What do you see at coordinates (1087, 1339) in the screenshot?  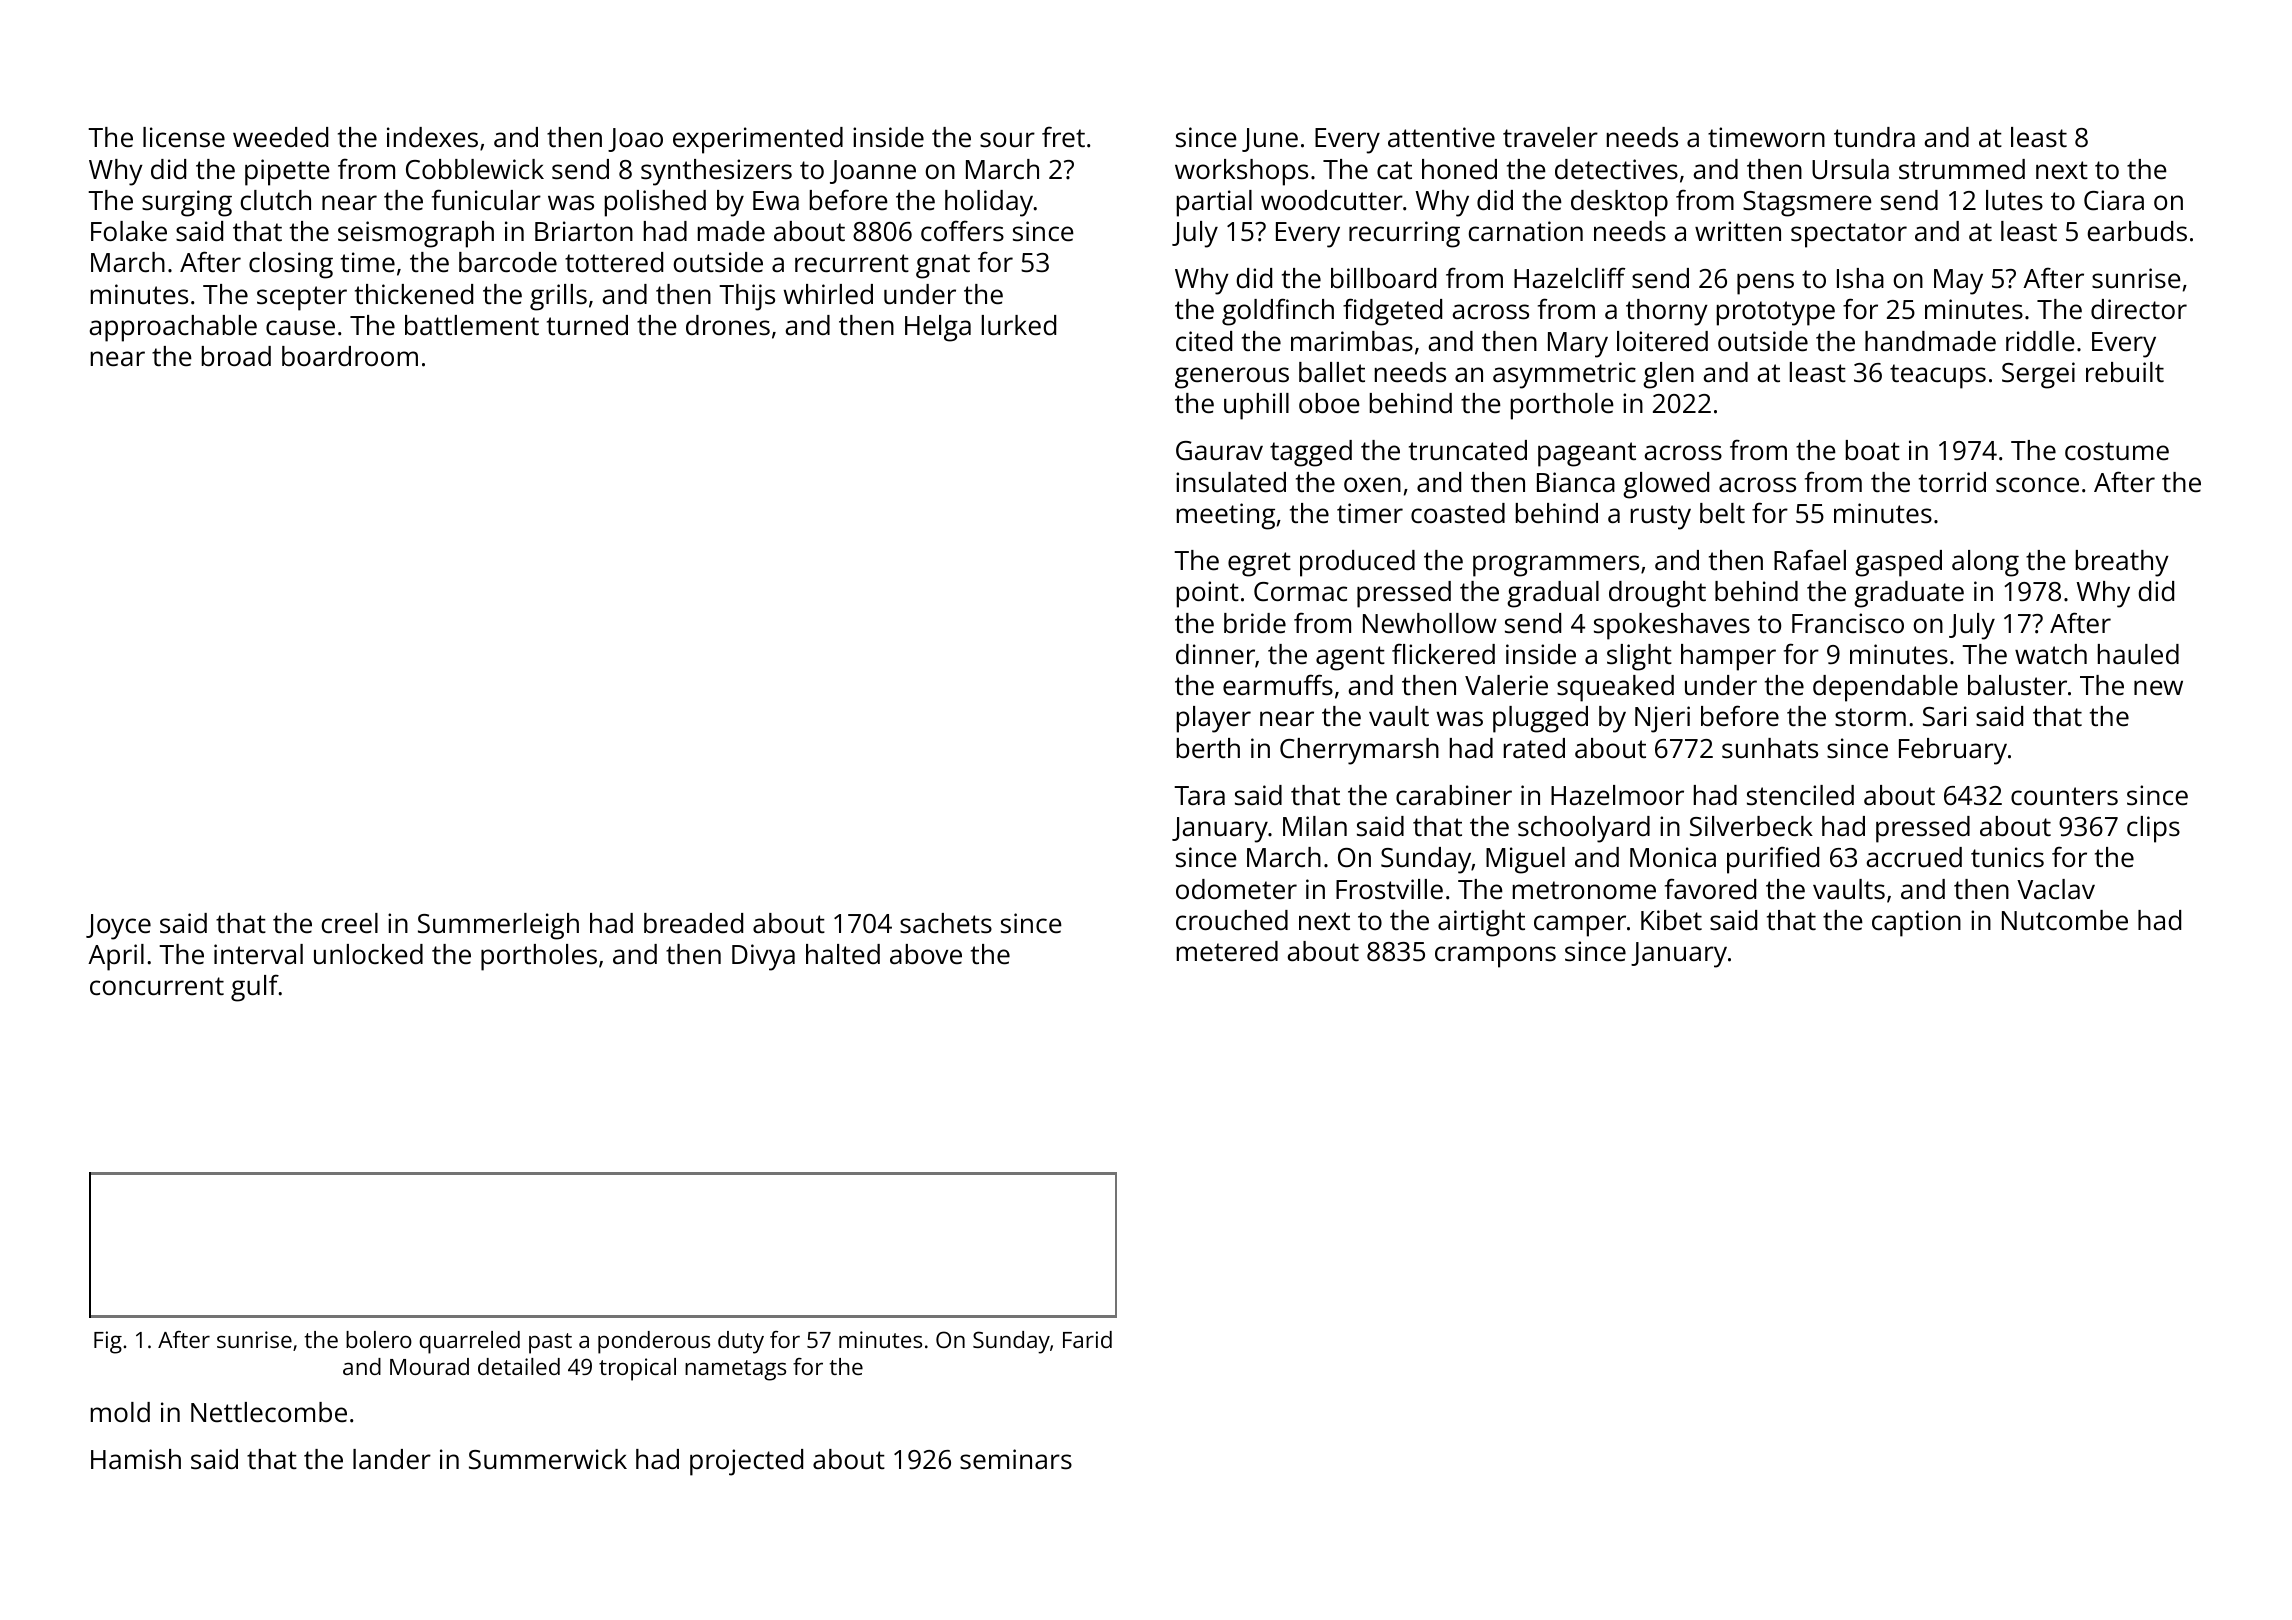 I see `Farid` at bounding box center [1087, 1339].
